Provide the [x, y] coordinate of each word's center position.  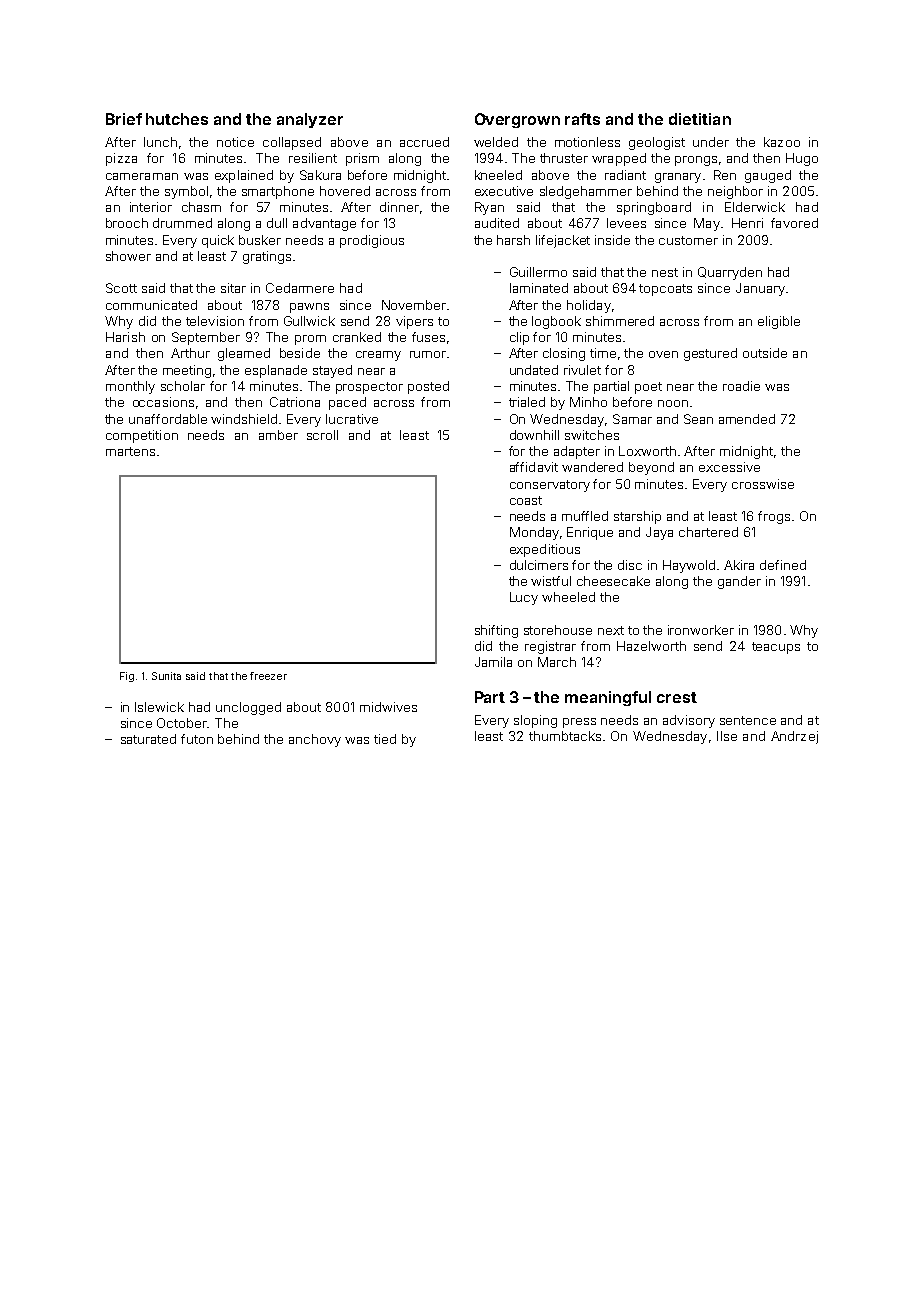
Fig [127, 677]
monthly [130, 387]
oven [663, 354]
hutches [177, 119]
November [414, 305]
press [579, 723]
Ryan [489, 208]
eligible [779, 322]
